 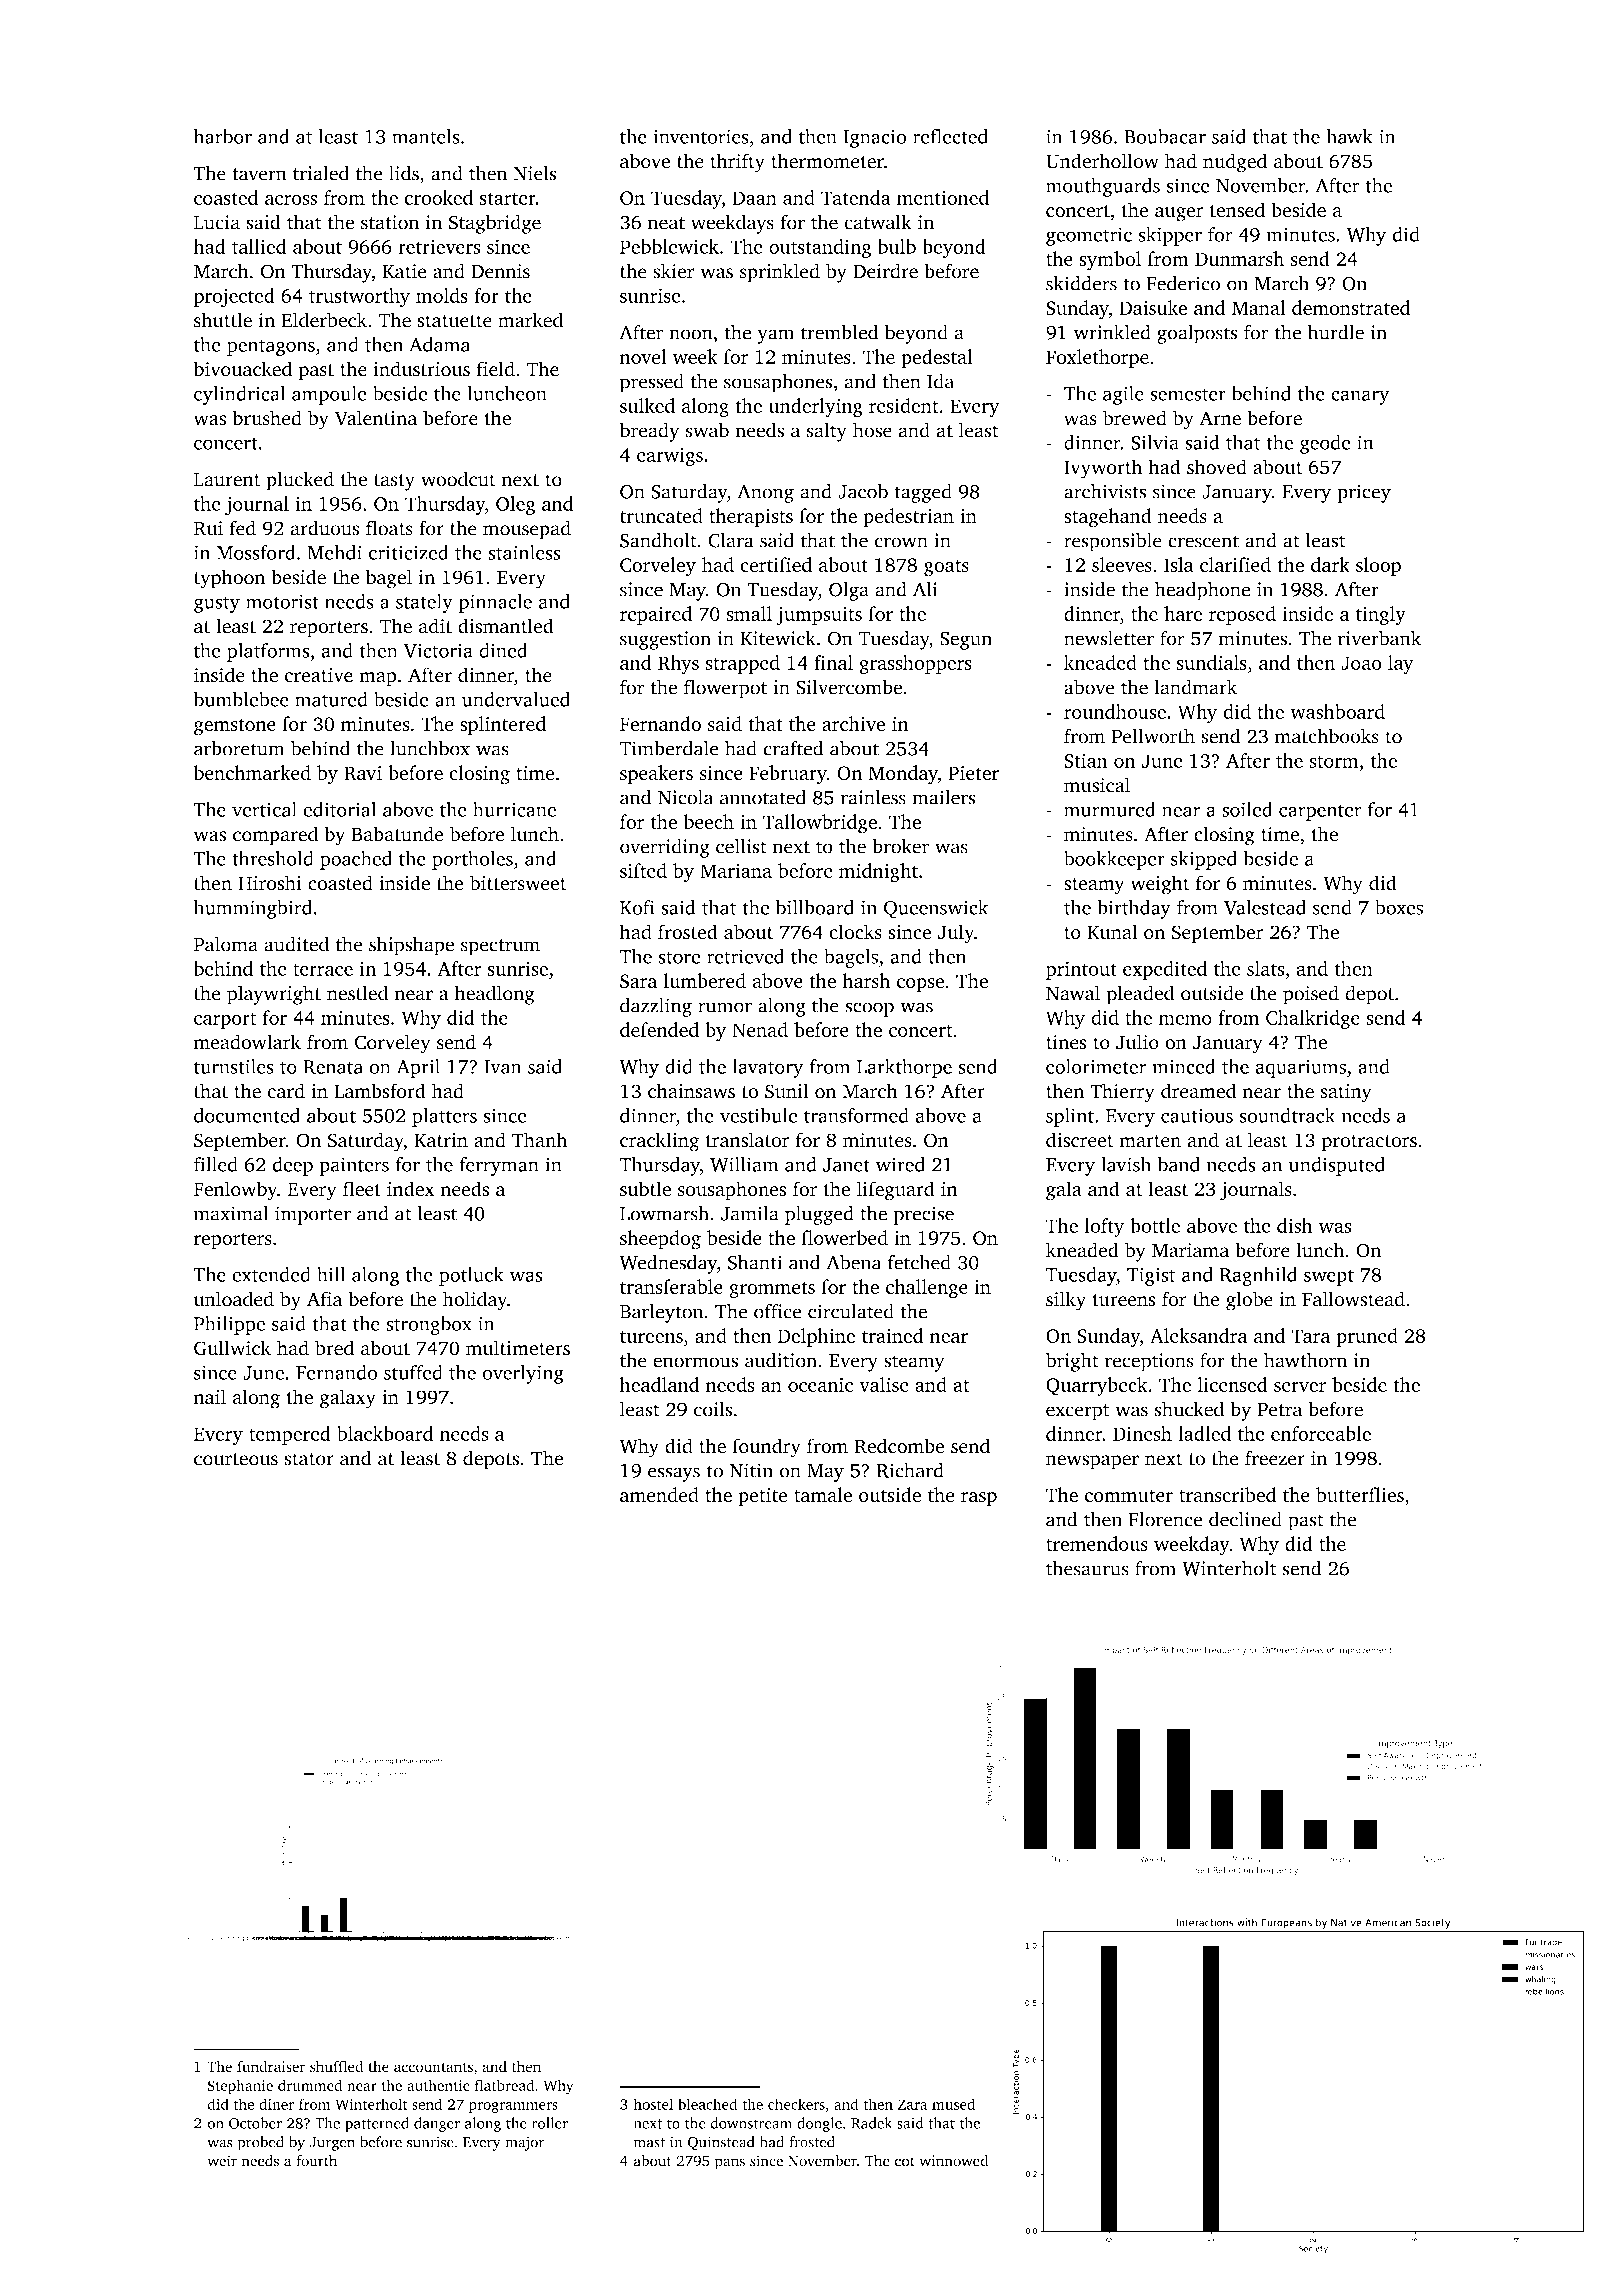 I want to click on pentagons, so click(x=271, y=348).
